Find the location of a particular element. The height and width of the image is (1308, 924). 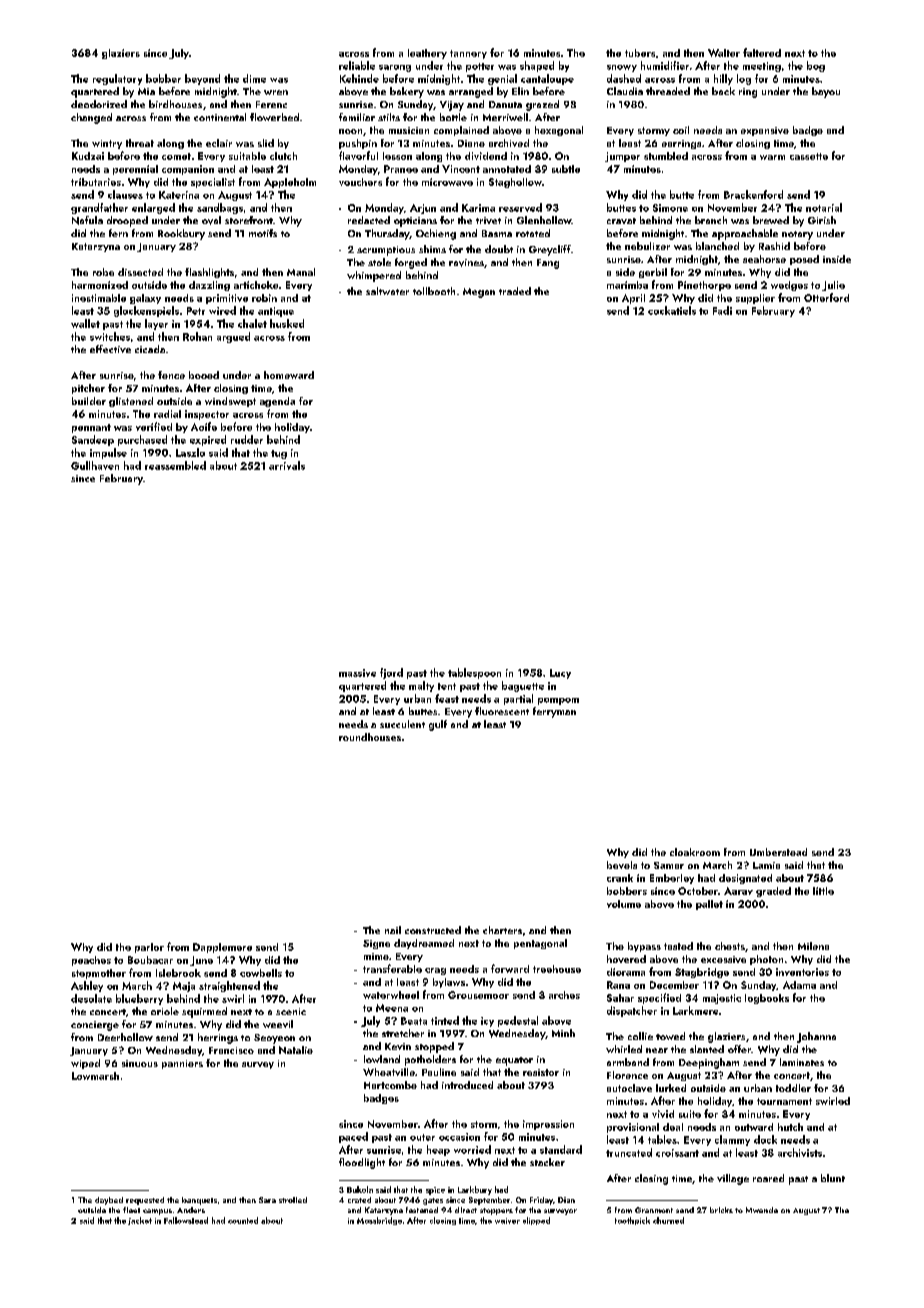

Fadi is located at coordinates (722, 310).
